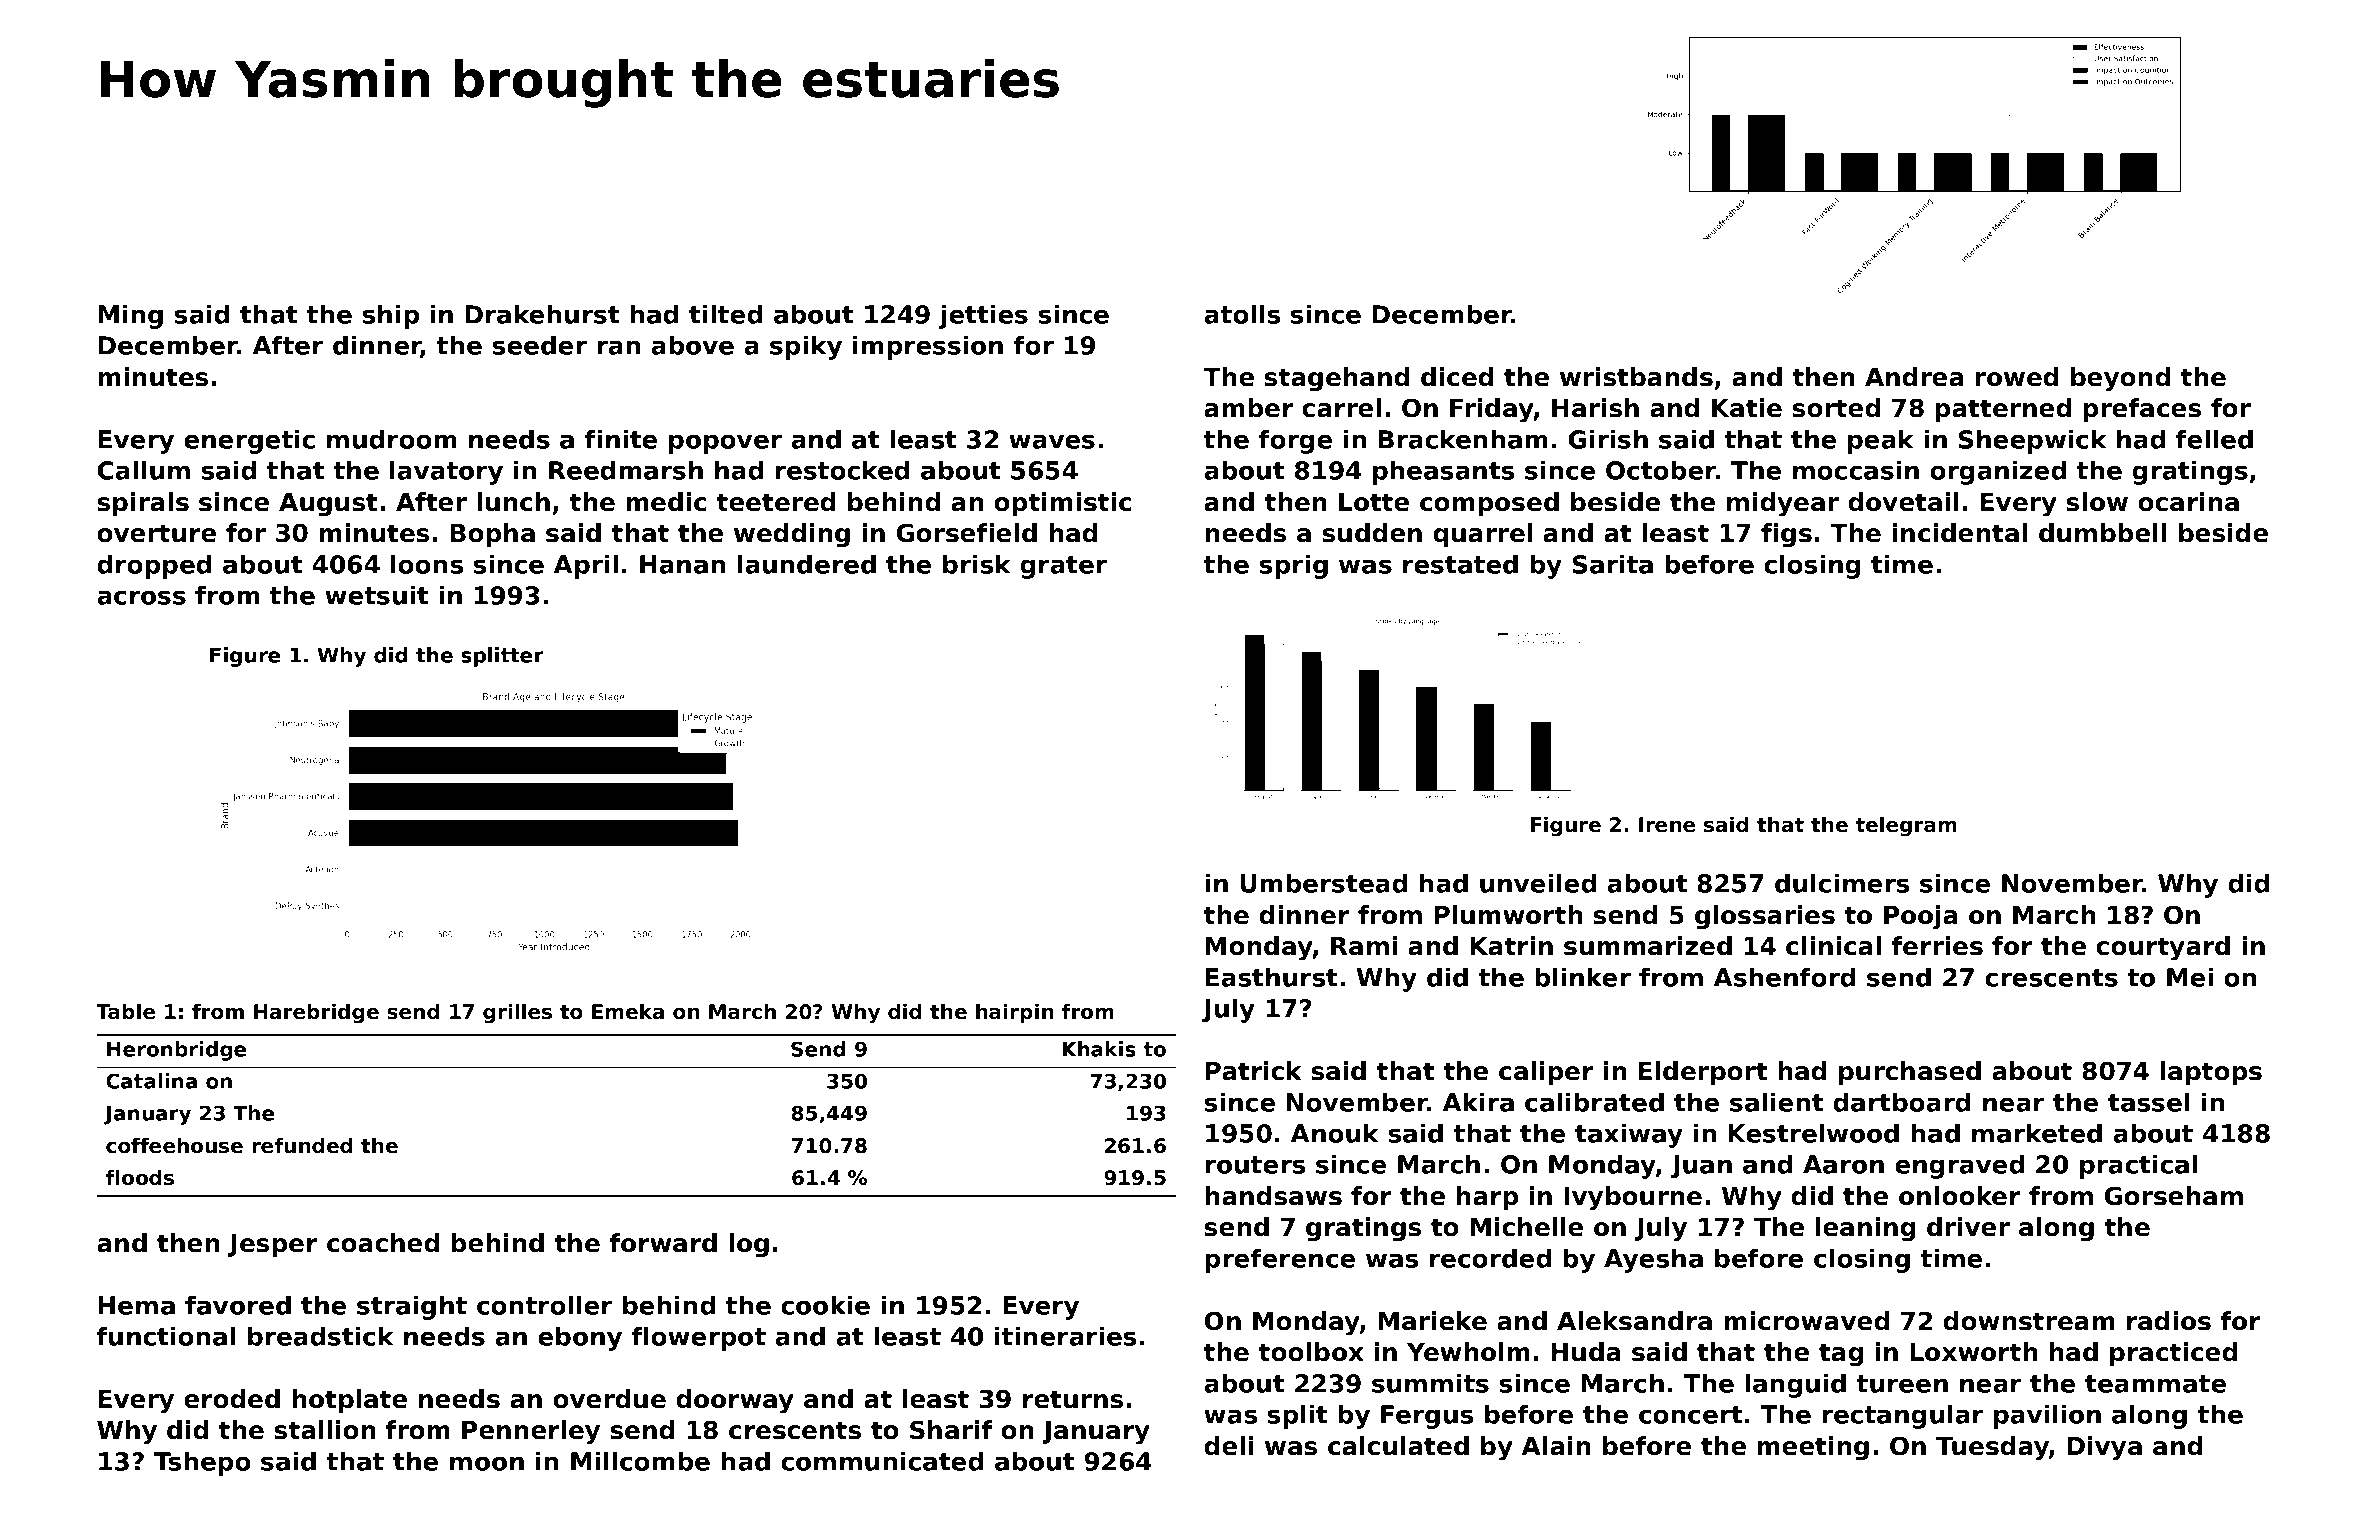  What do you see at coordinates (125, 1011) in the image?
I see `Table` at bounding box center [125, 1011].
